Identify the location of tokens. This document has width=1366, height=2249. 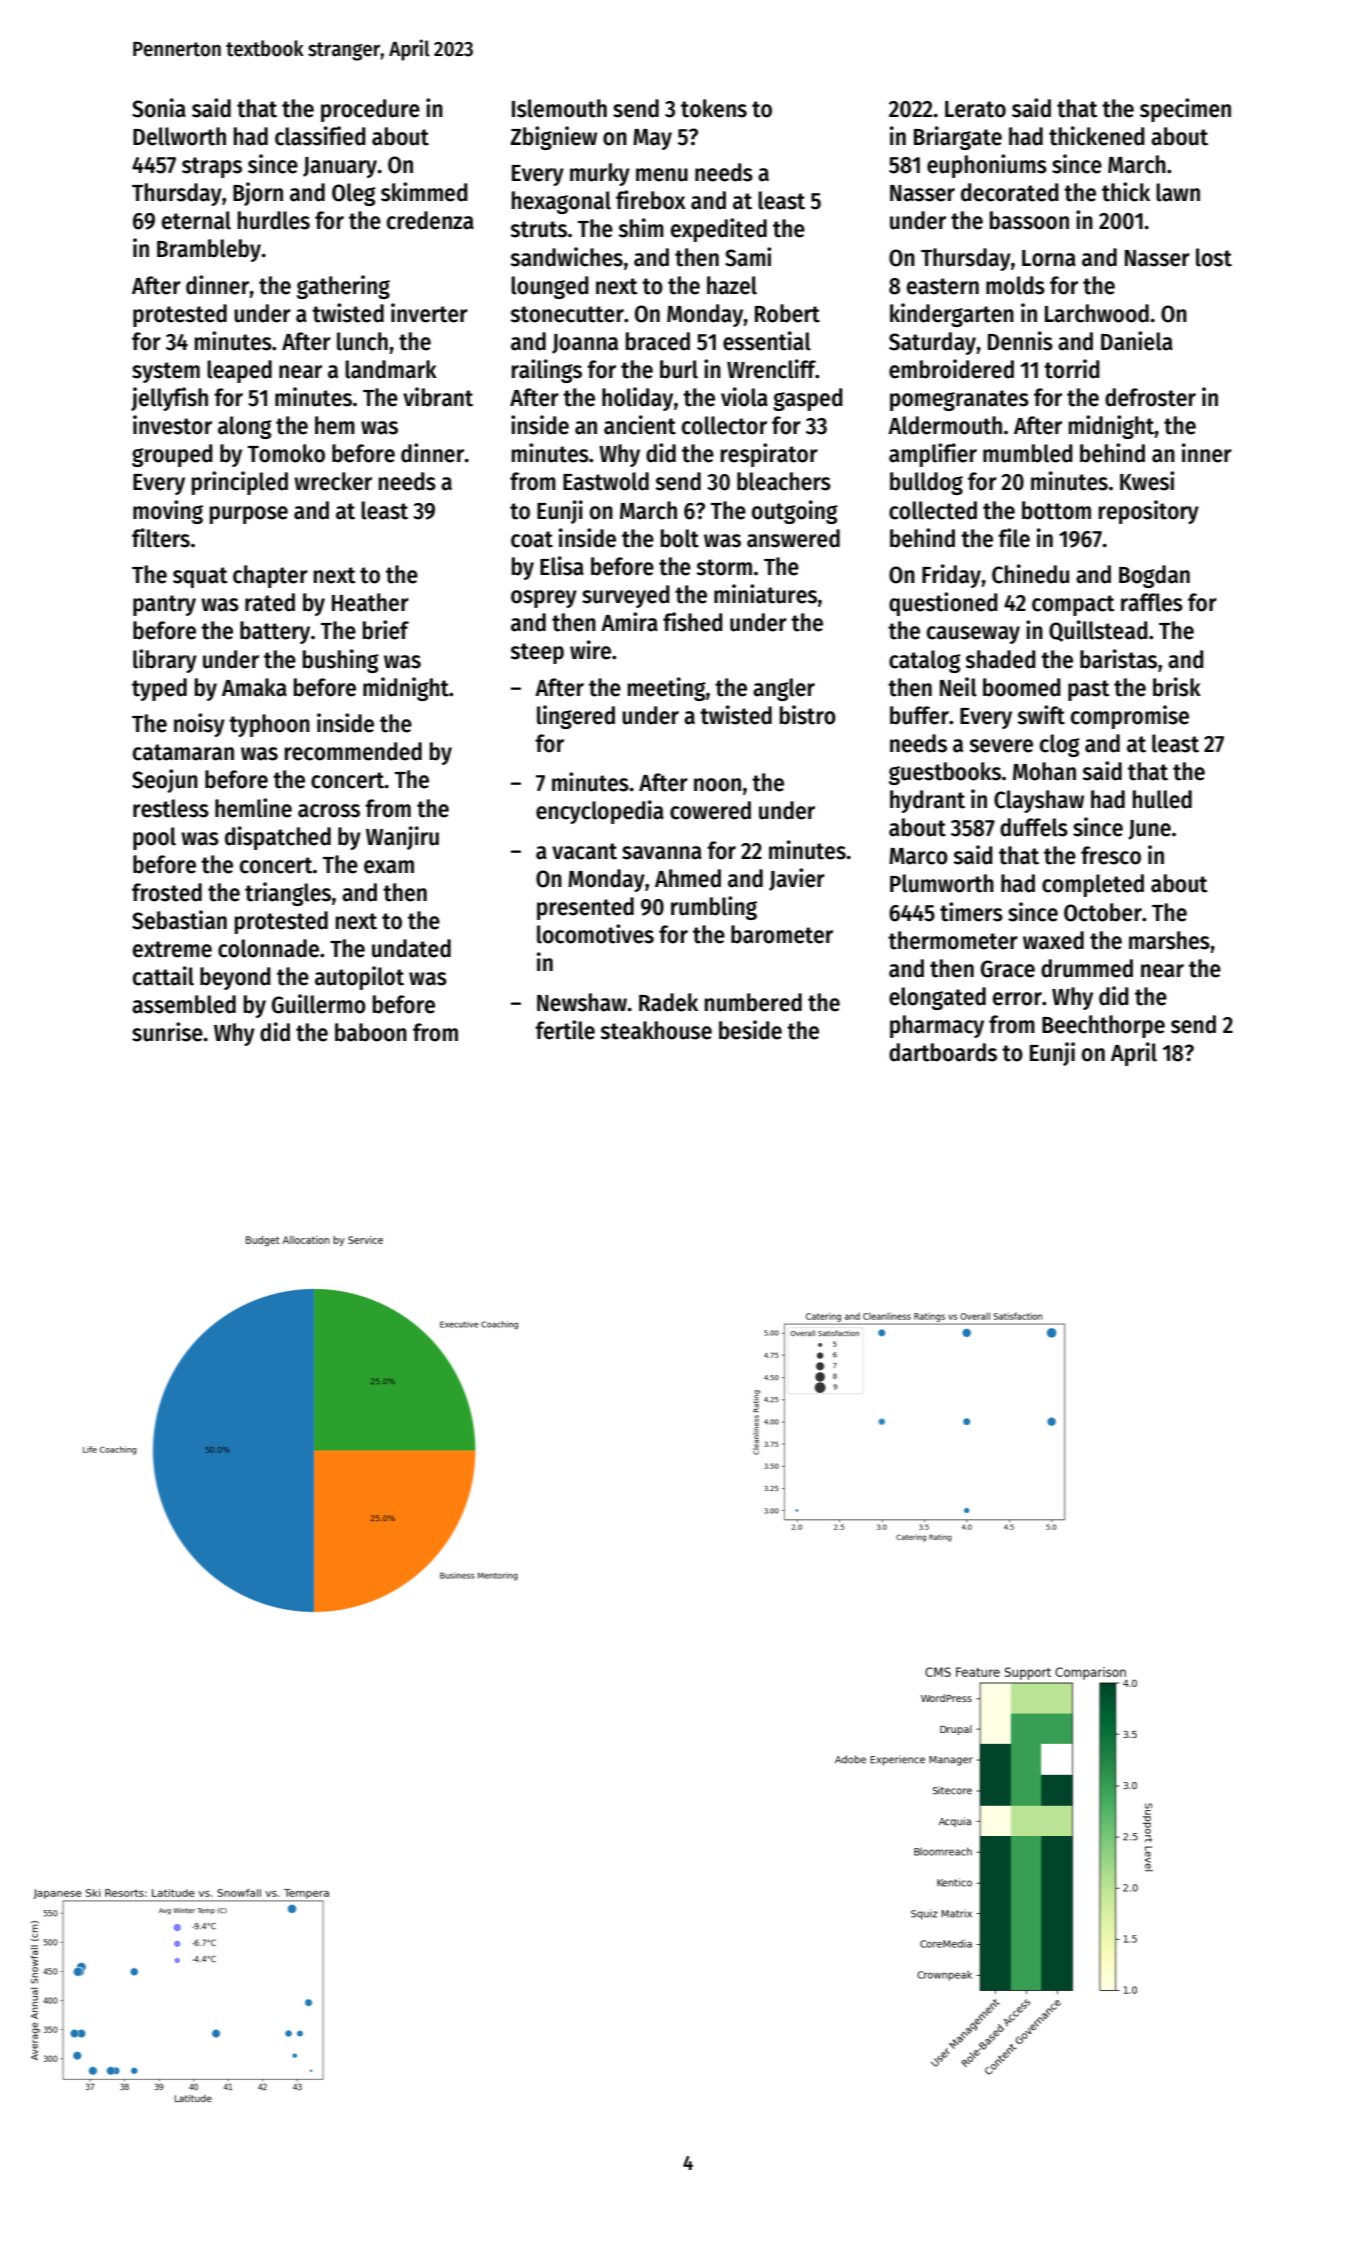
(714, 108).
